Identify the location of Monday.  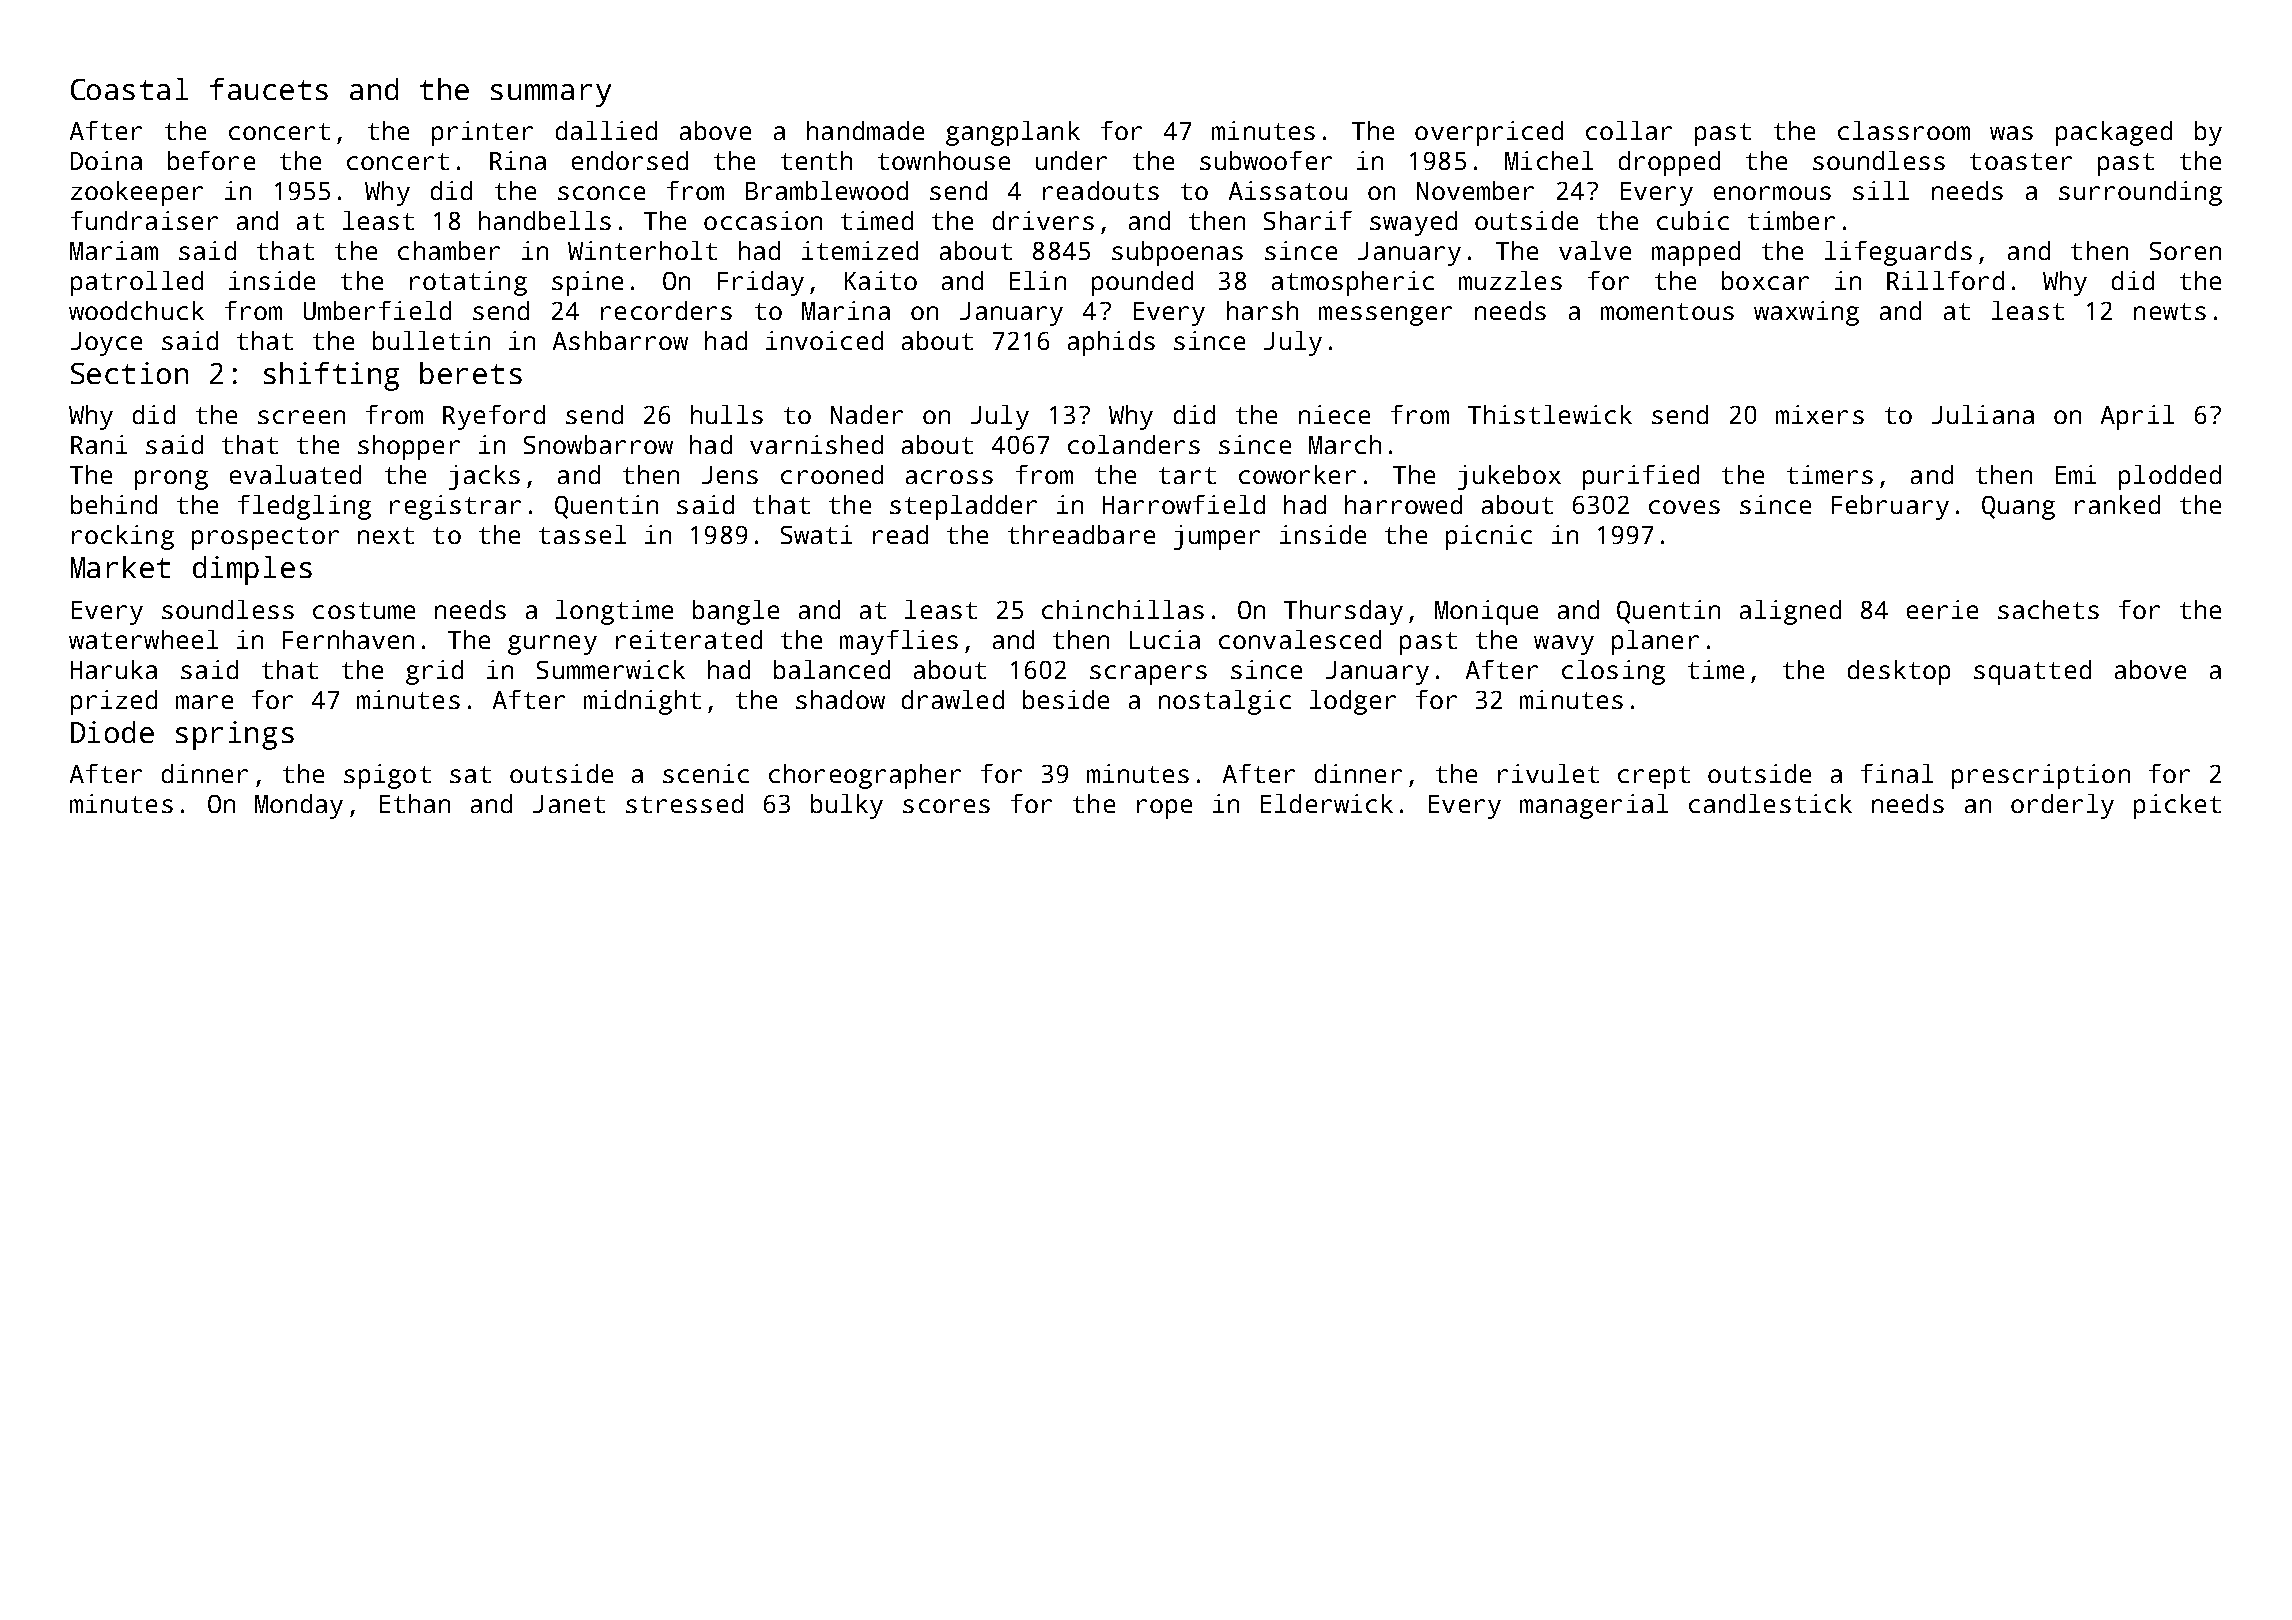
(299, 806).
